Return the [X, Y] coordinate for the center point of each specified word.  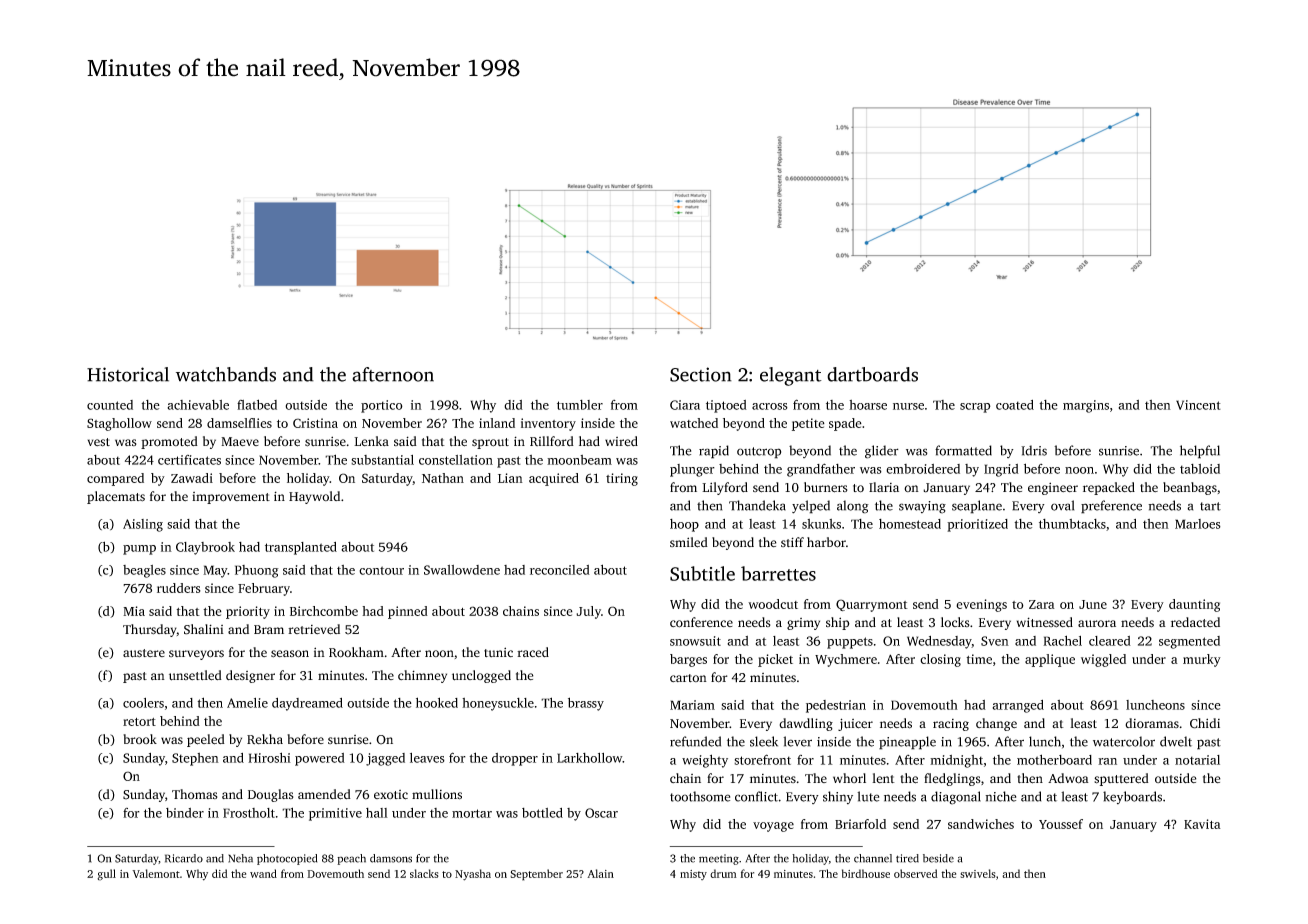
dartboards [872, 374]
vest [99, 442]
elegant [791, 376]
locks [955, 622]
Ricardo [184, 858]
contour [381, 570]
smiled [689, 542]
